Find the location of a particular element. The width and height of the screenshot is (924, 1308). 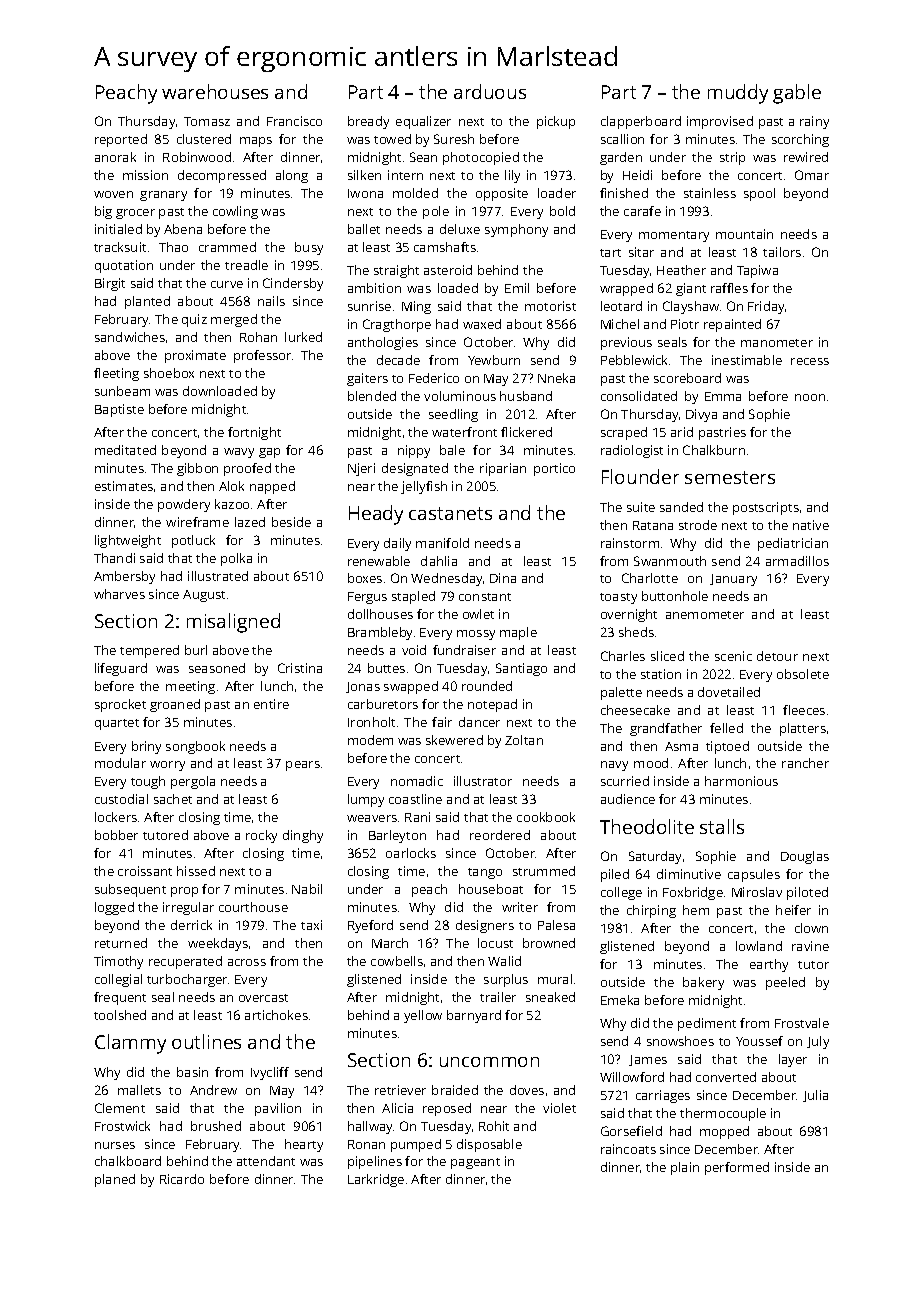

rainy is located at coordinates (814, 122).
